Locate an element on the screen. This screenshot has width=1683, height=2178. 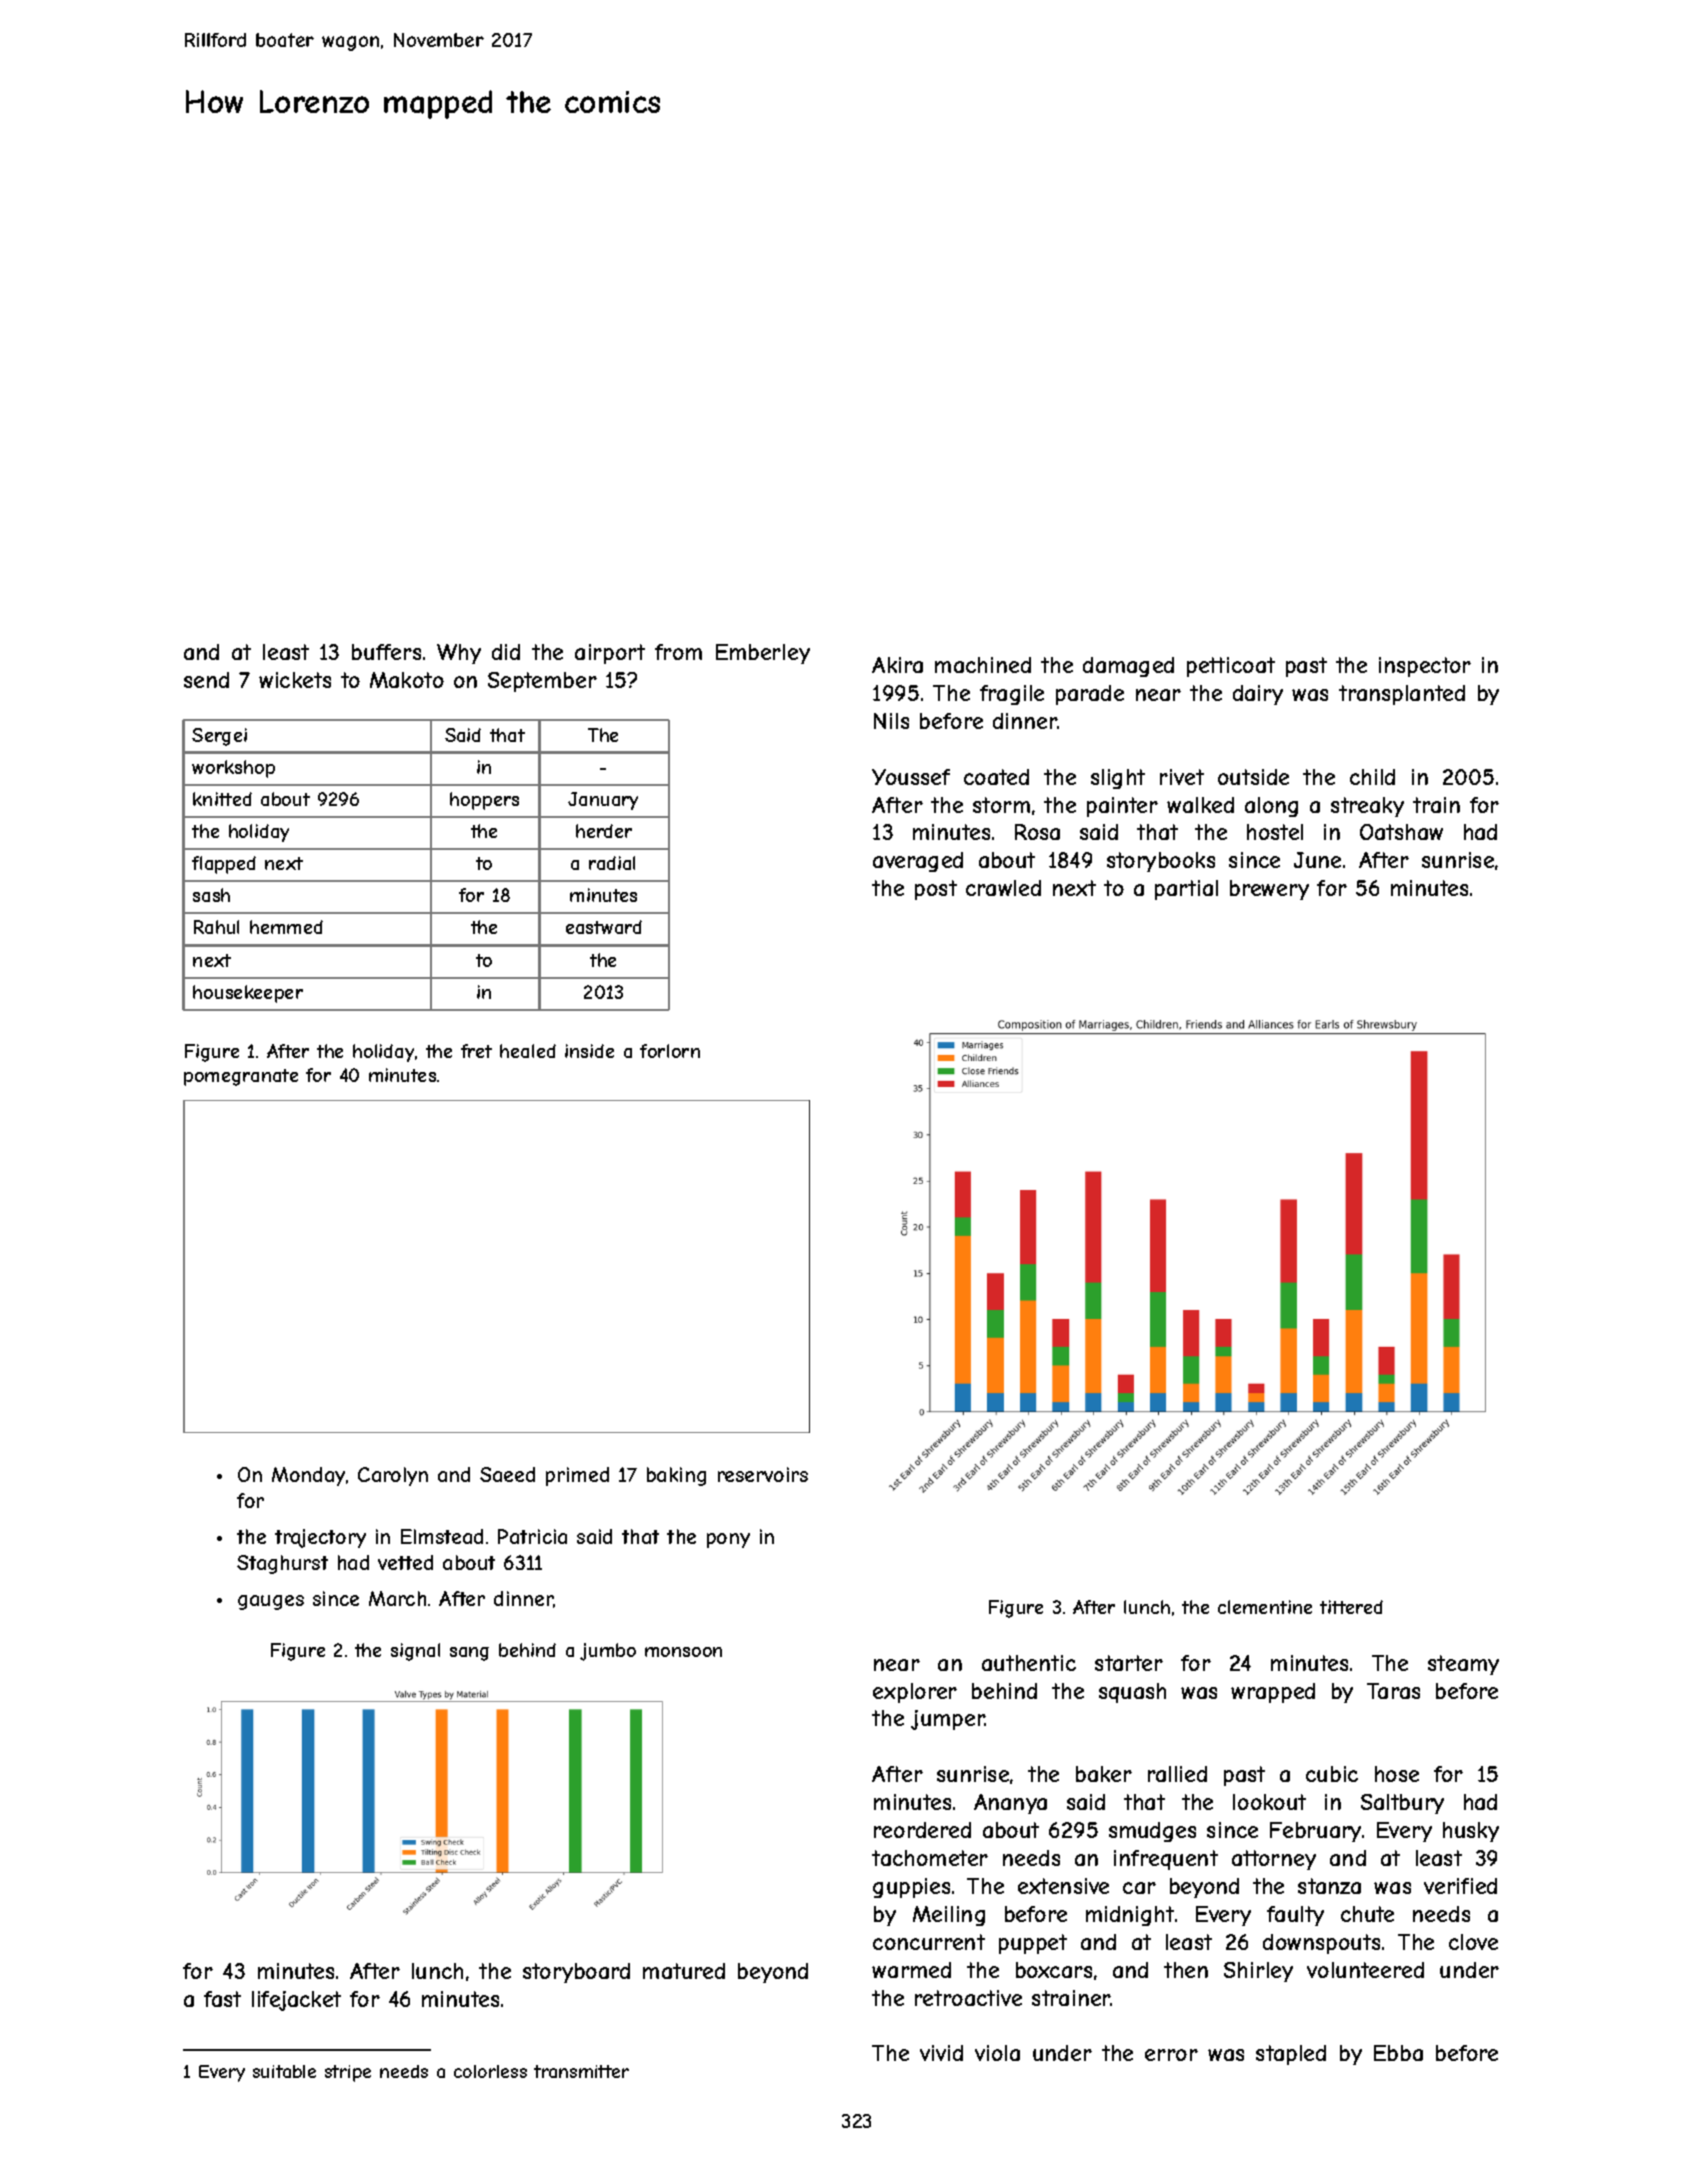
send is located at coordinates (206, 680).
